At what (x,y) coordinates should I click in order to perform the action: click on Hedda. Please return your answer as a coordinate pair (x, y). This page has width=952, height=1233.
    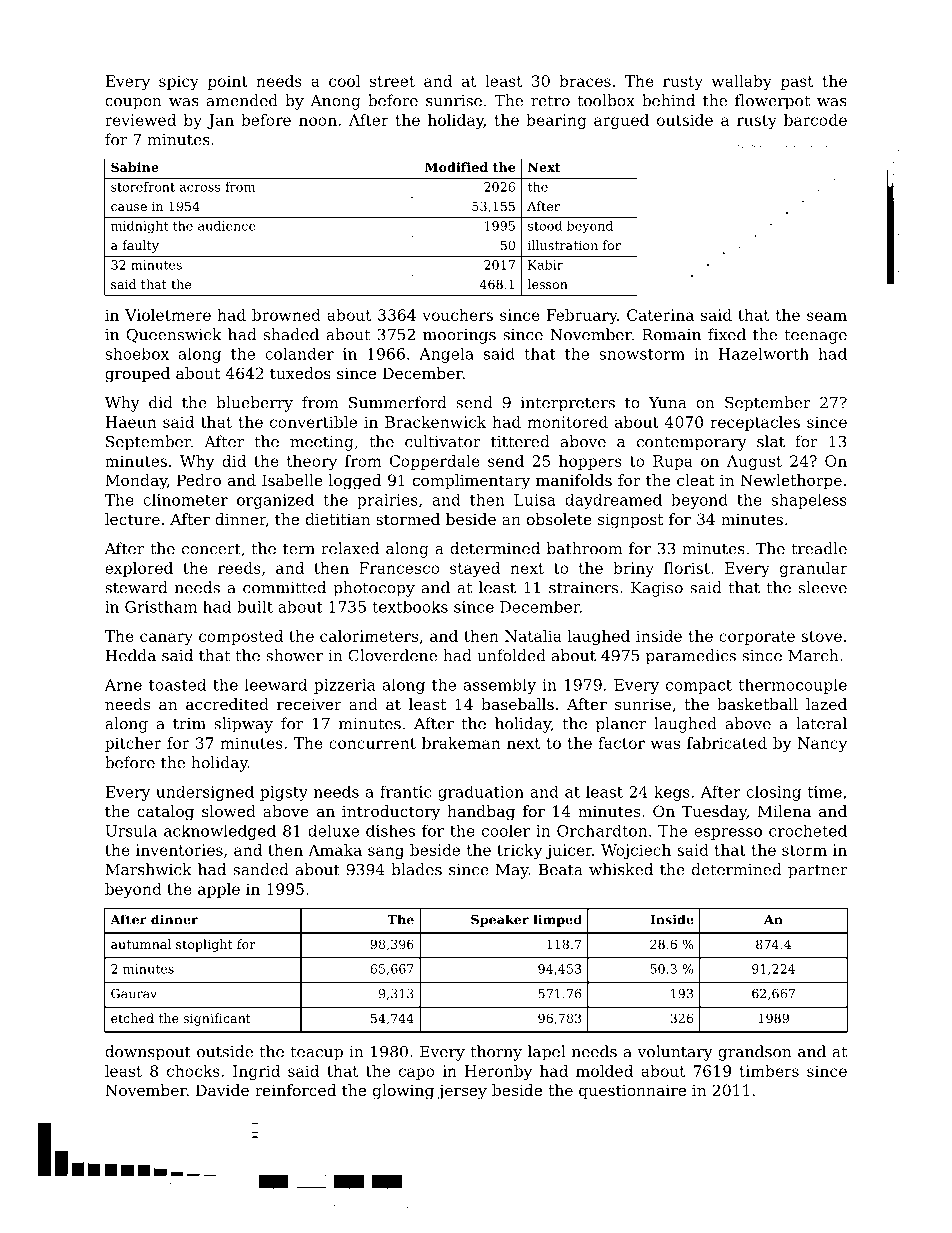
    Looking at the image, I should click on (130, 655).
